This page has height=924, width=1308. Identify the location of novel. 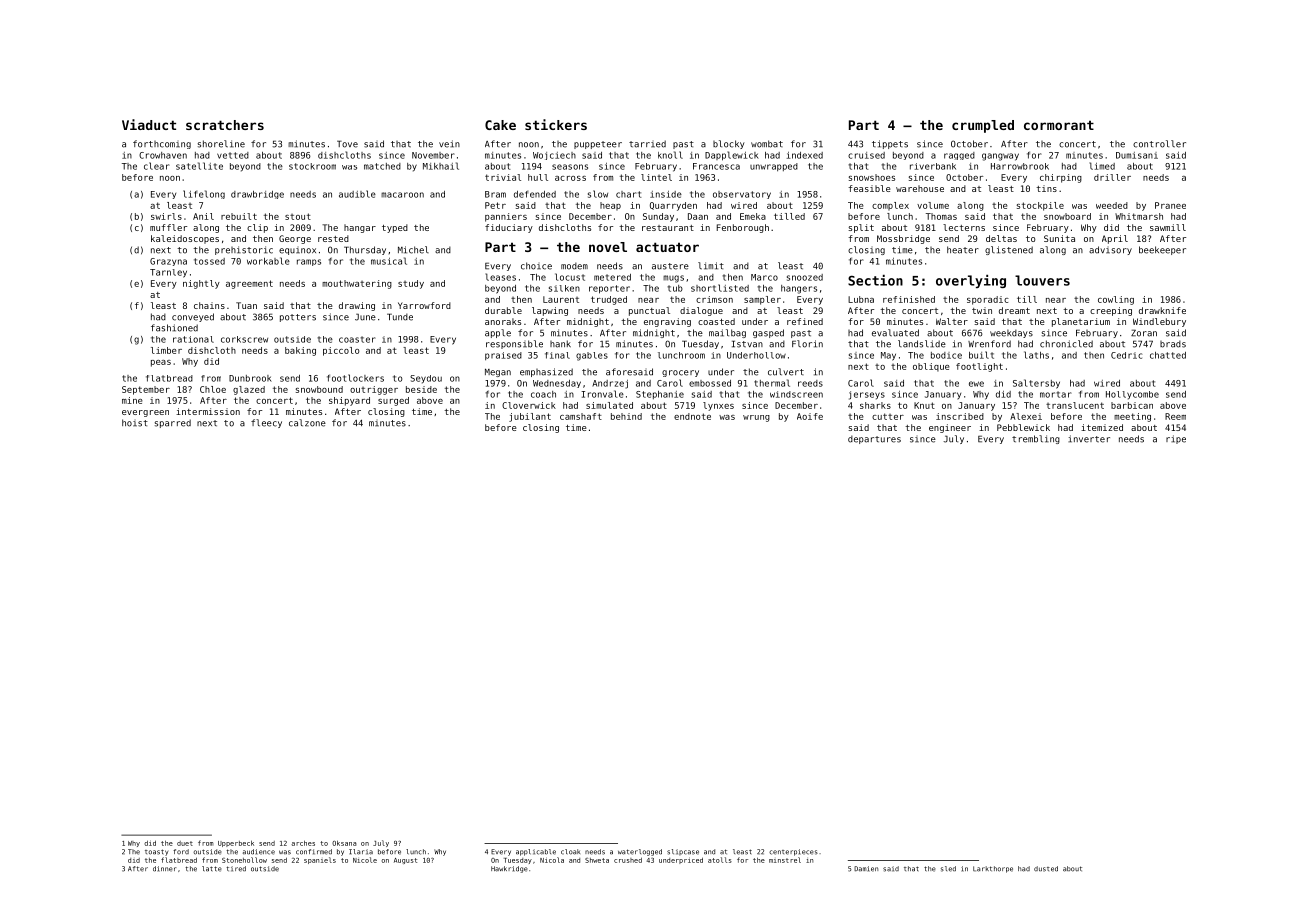
(608, 247).
